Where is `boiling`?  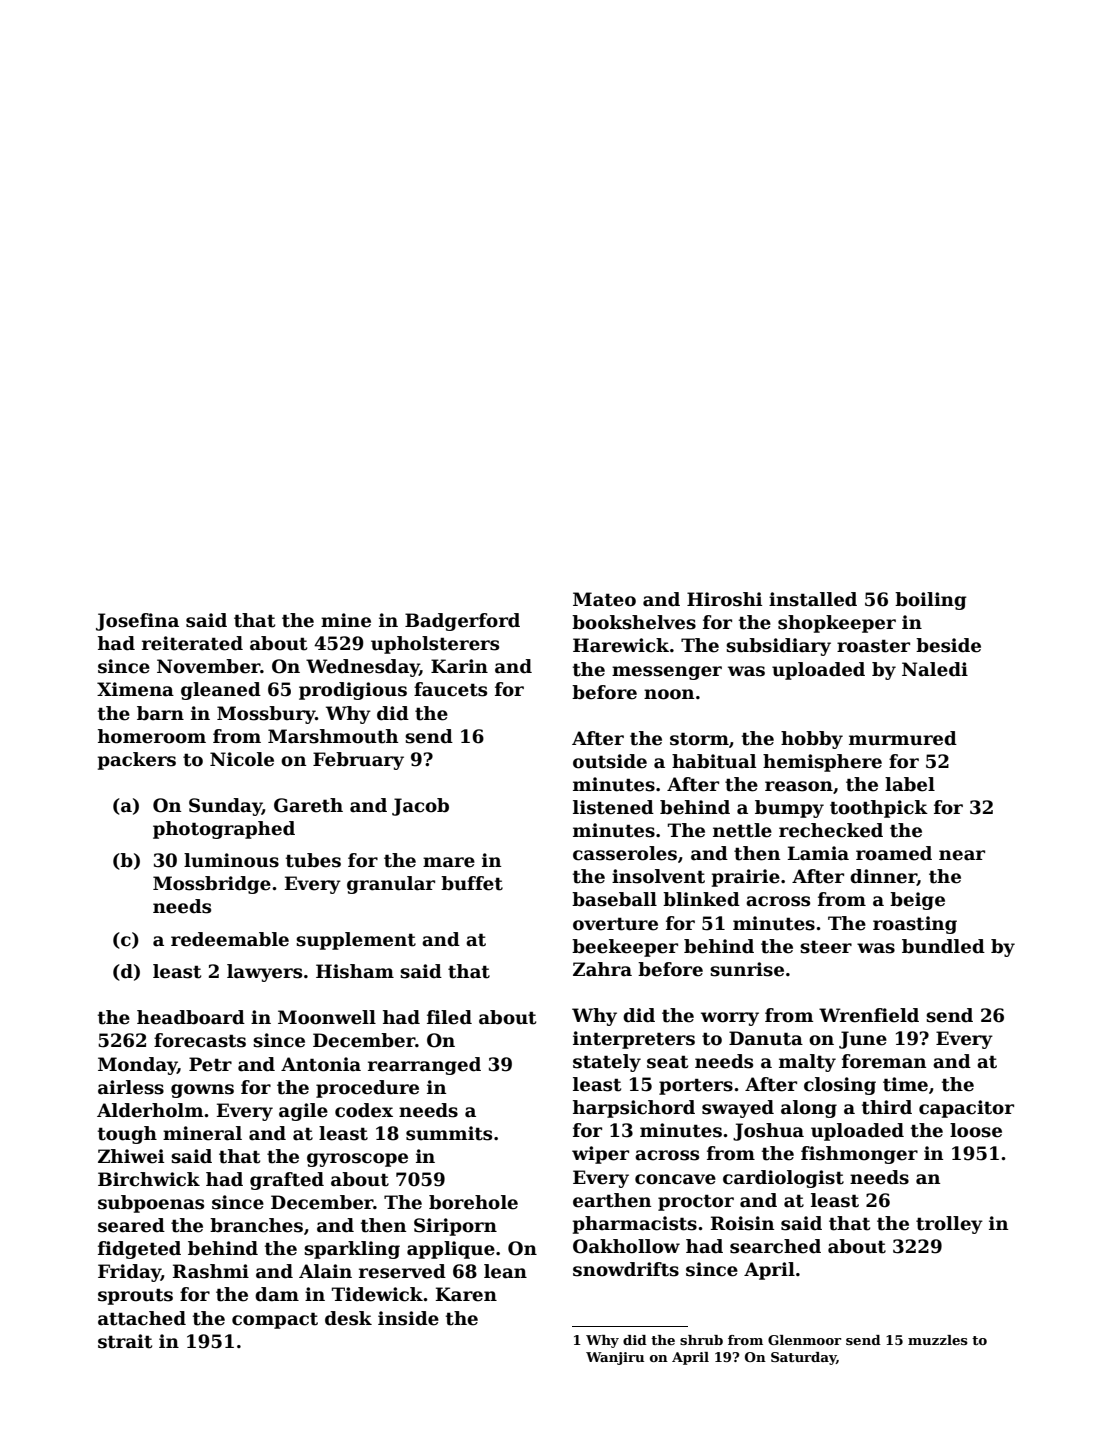 boiling is located at coordinates (931, 601).
